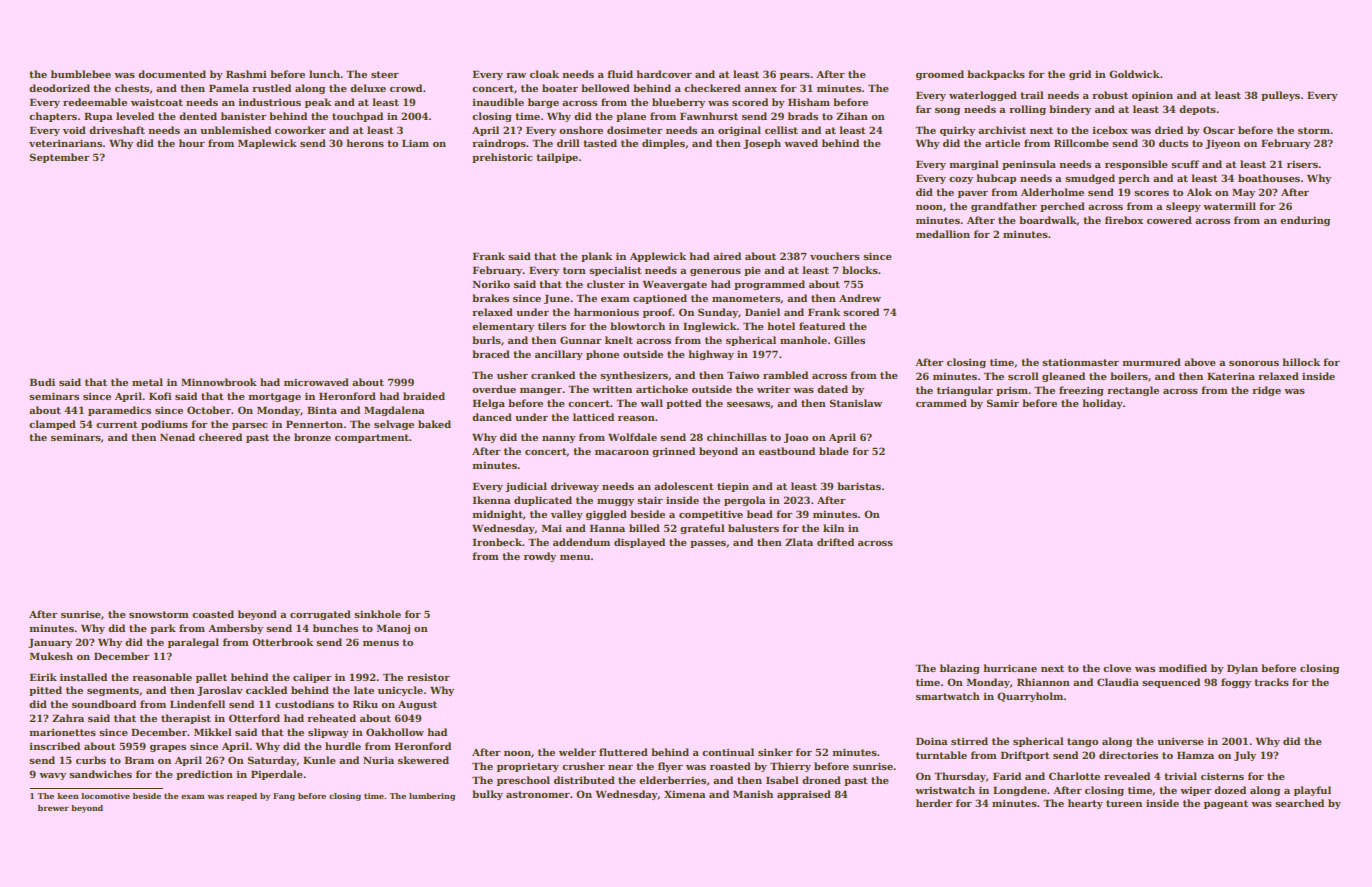 This document has width=1372, height=887. I want to click on pallet, so click(211, 678).
